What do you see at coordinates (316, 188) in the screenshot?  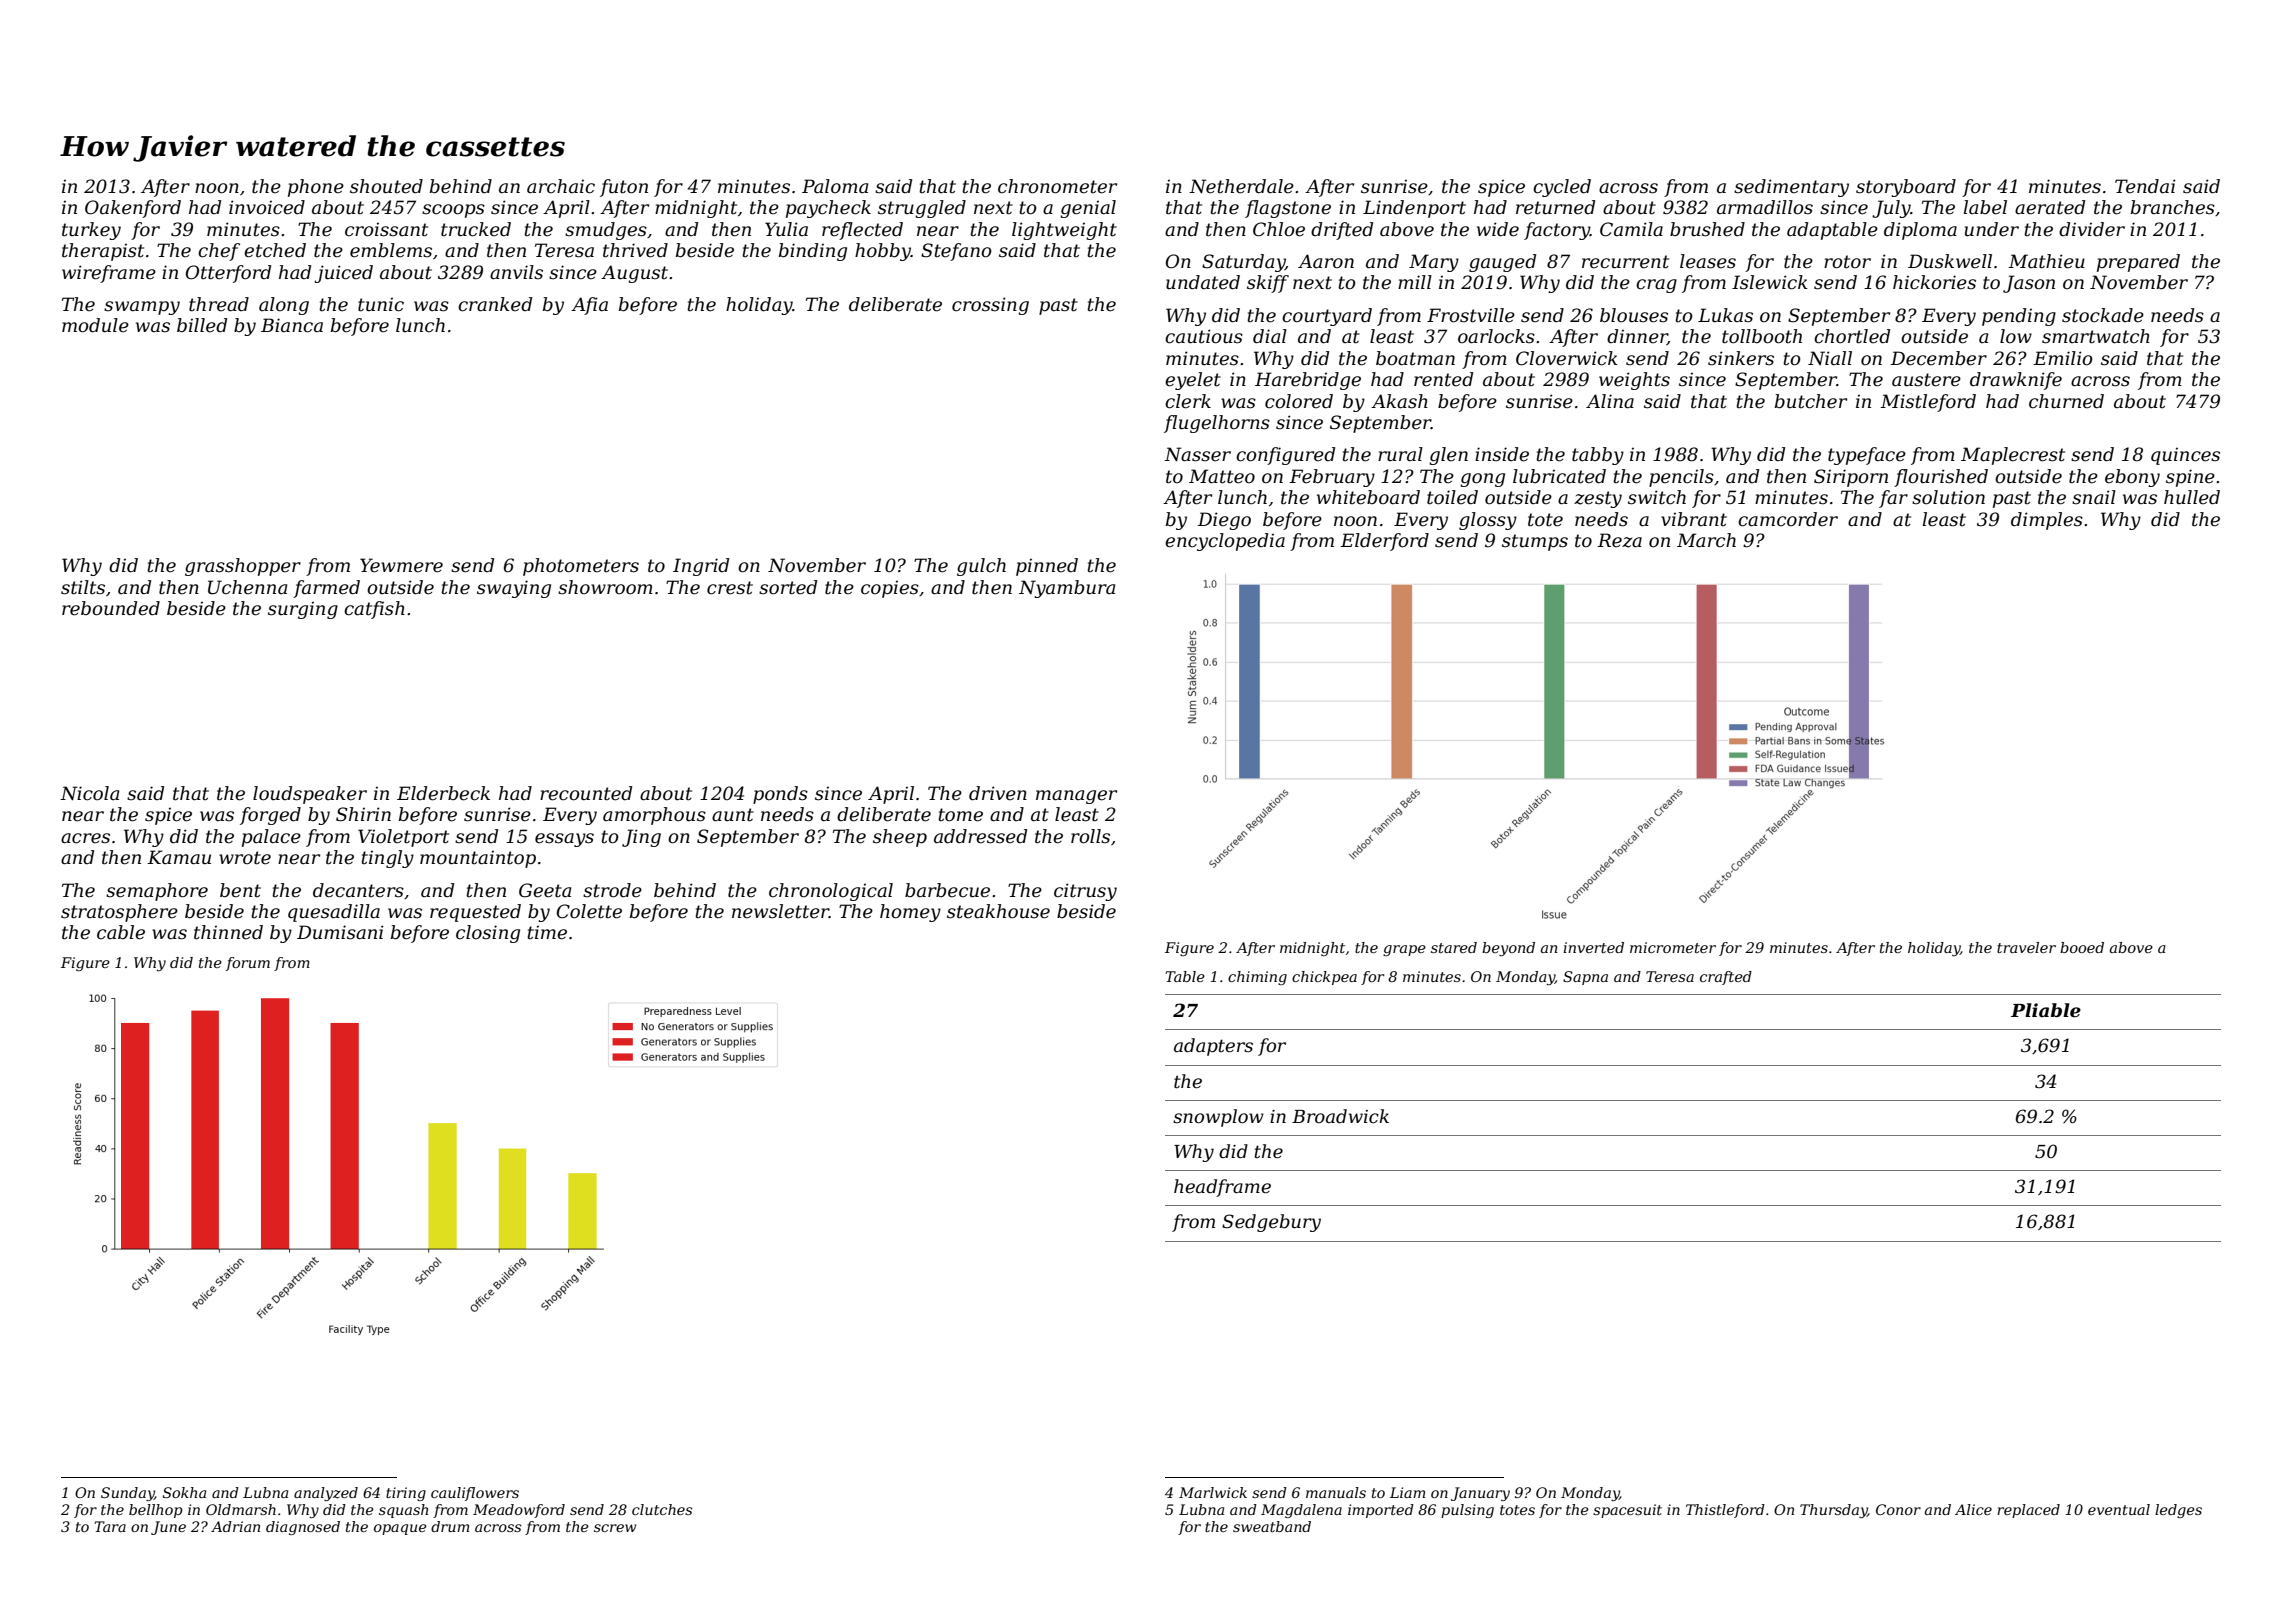 I see `phone` at bounding box center [316, 188].
